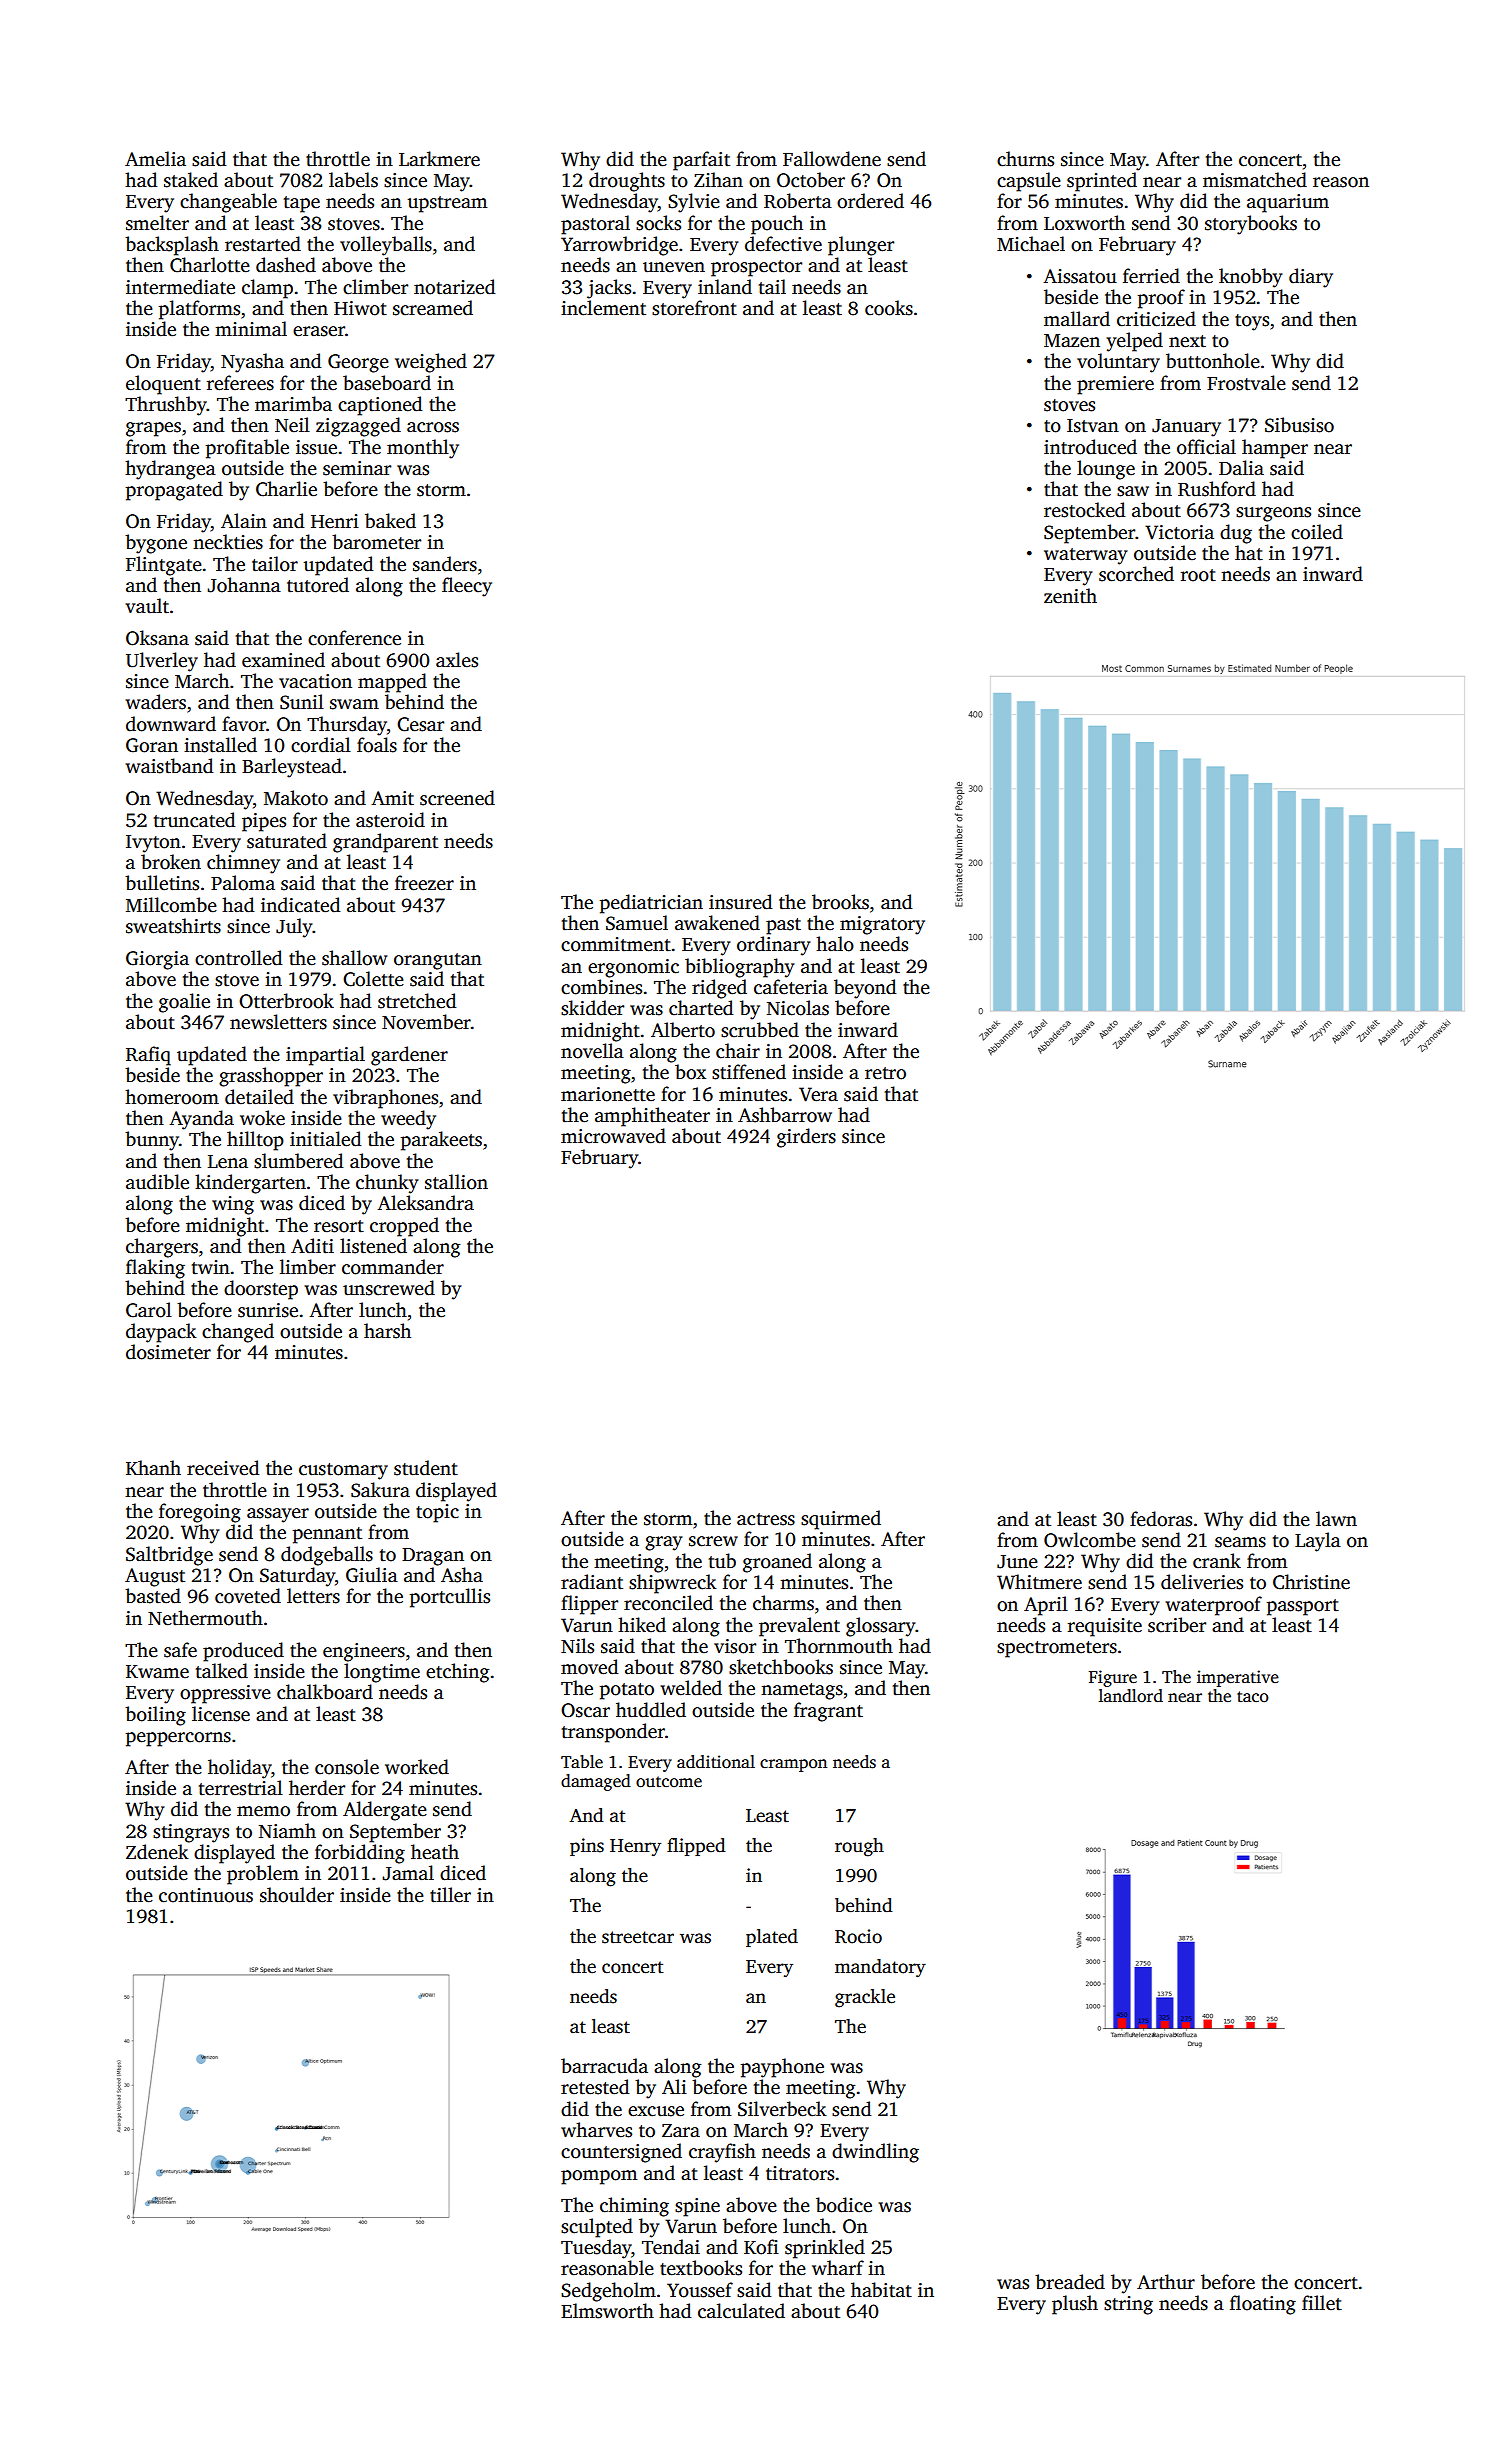 The image size is (1496, 2464). I want to click on Amelia, so click(155, 159).
